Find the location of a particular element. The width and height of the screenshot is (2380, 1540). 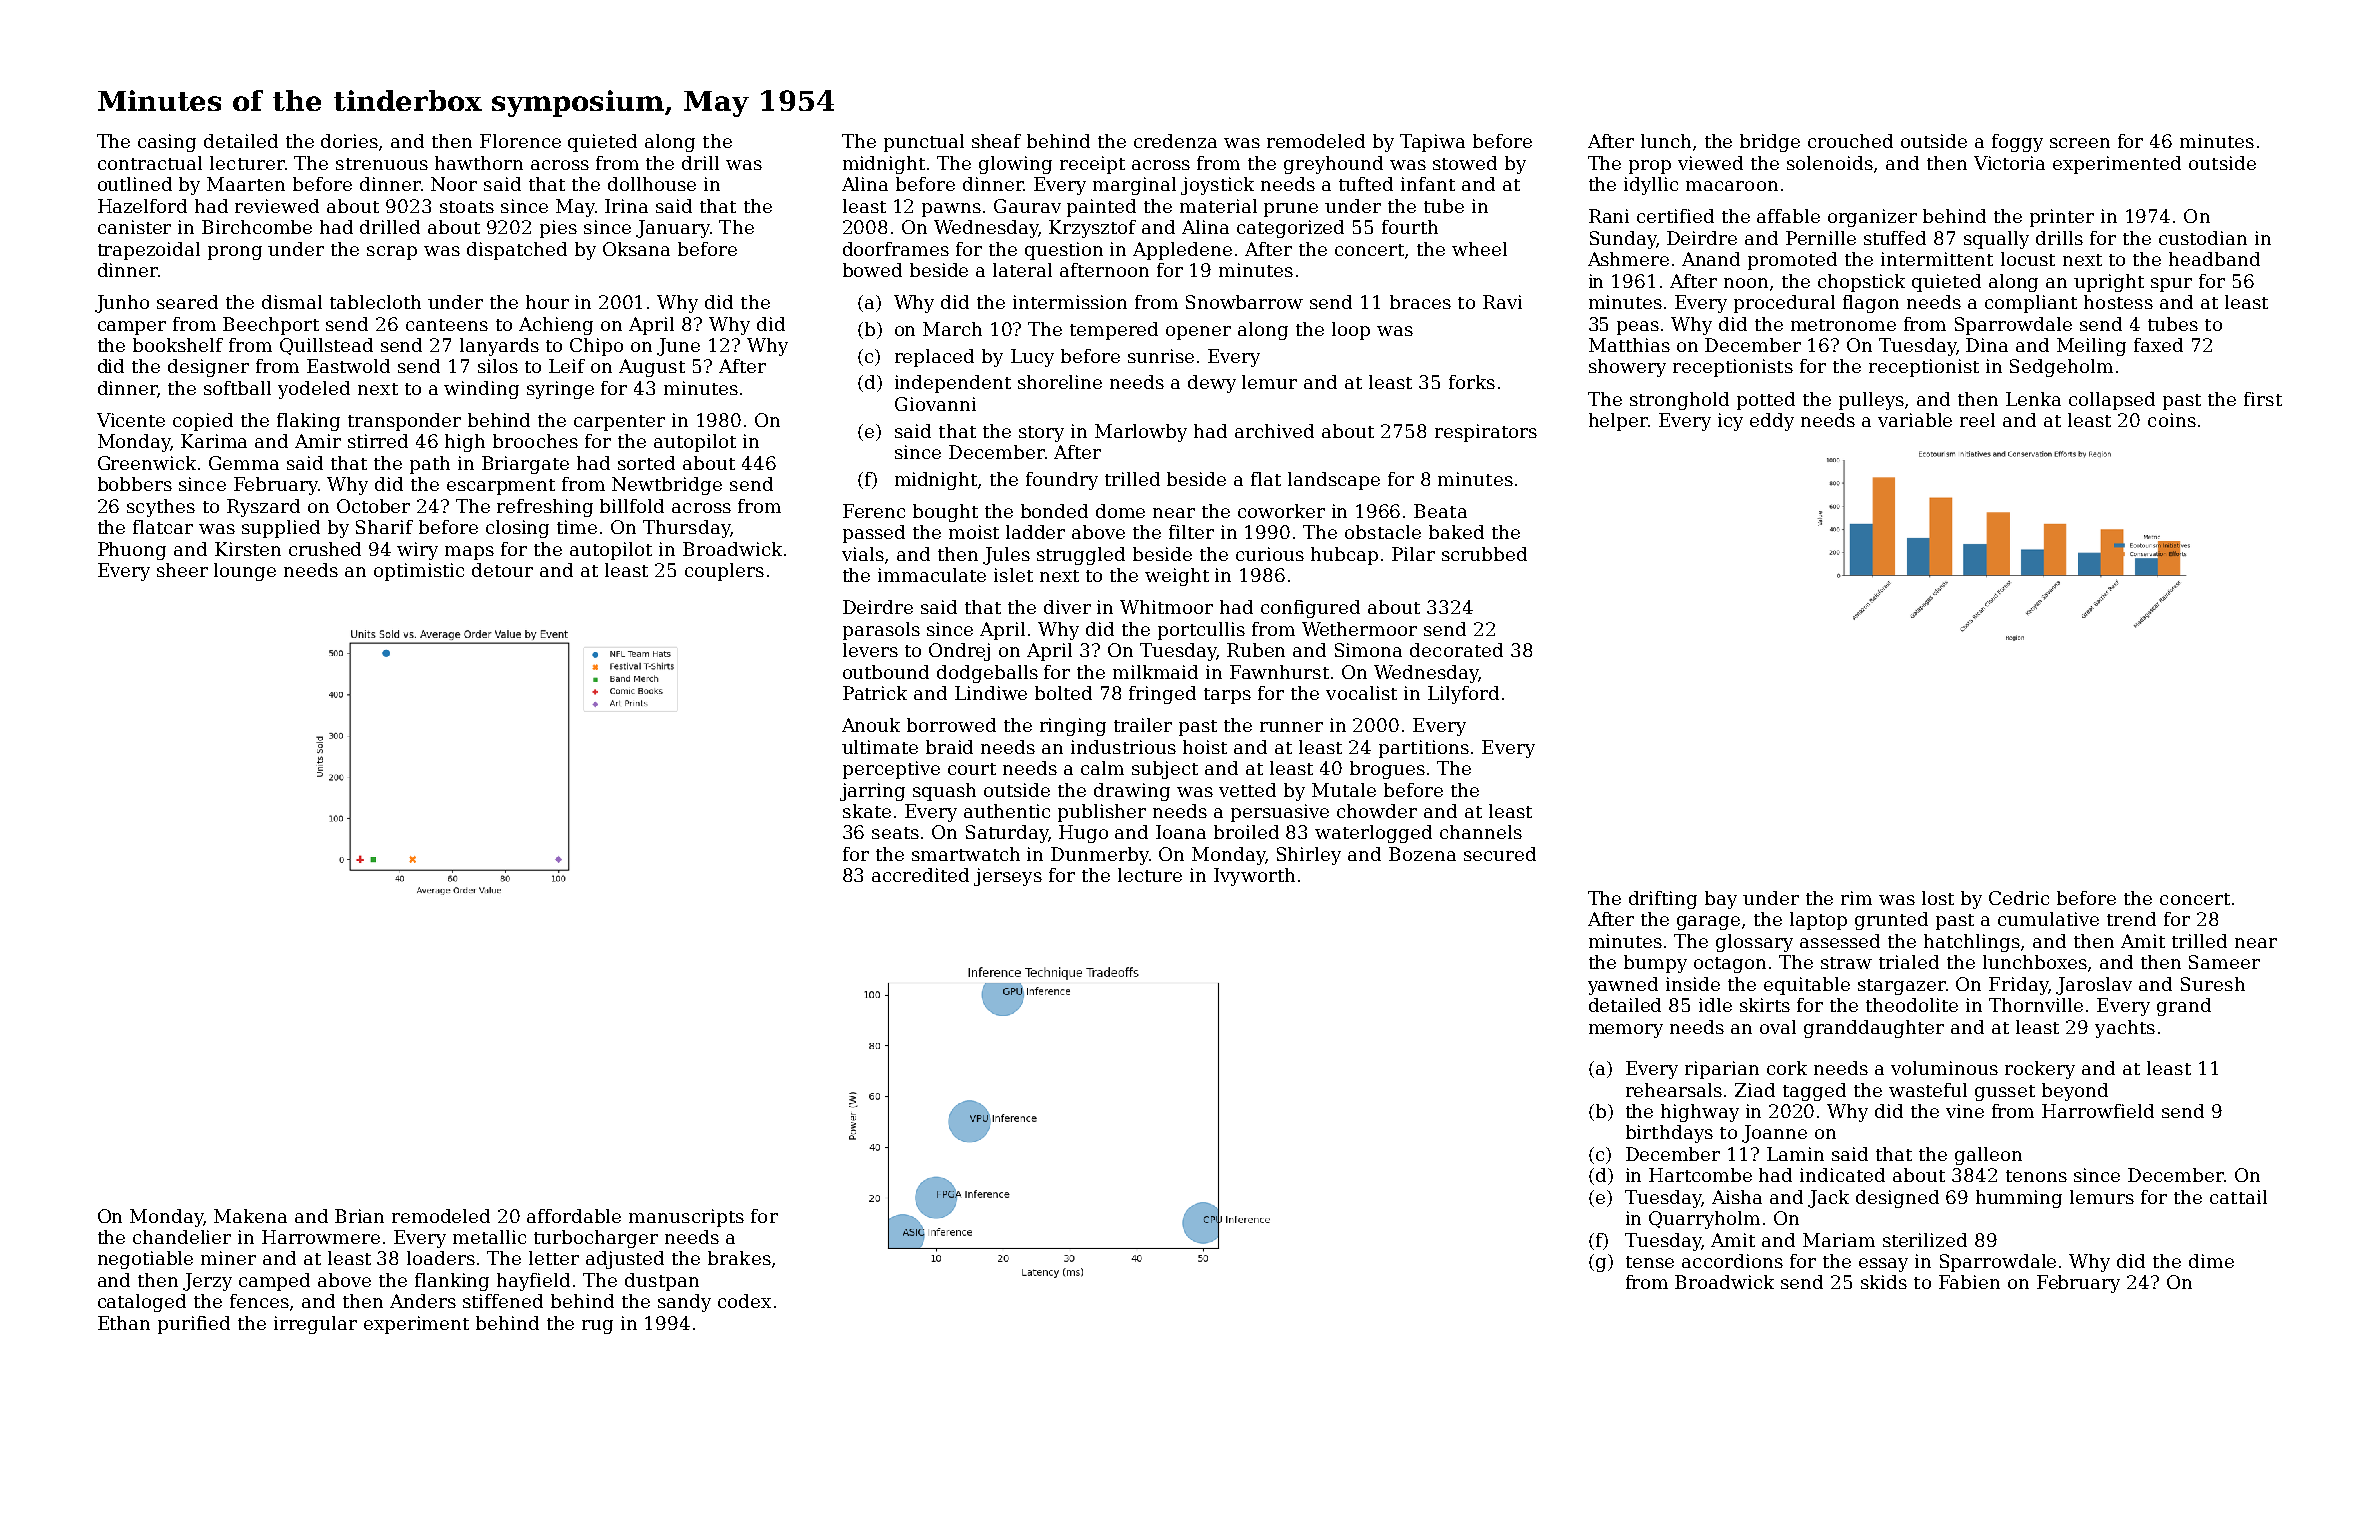

greyhound is located at coordinates (1333, 165).
